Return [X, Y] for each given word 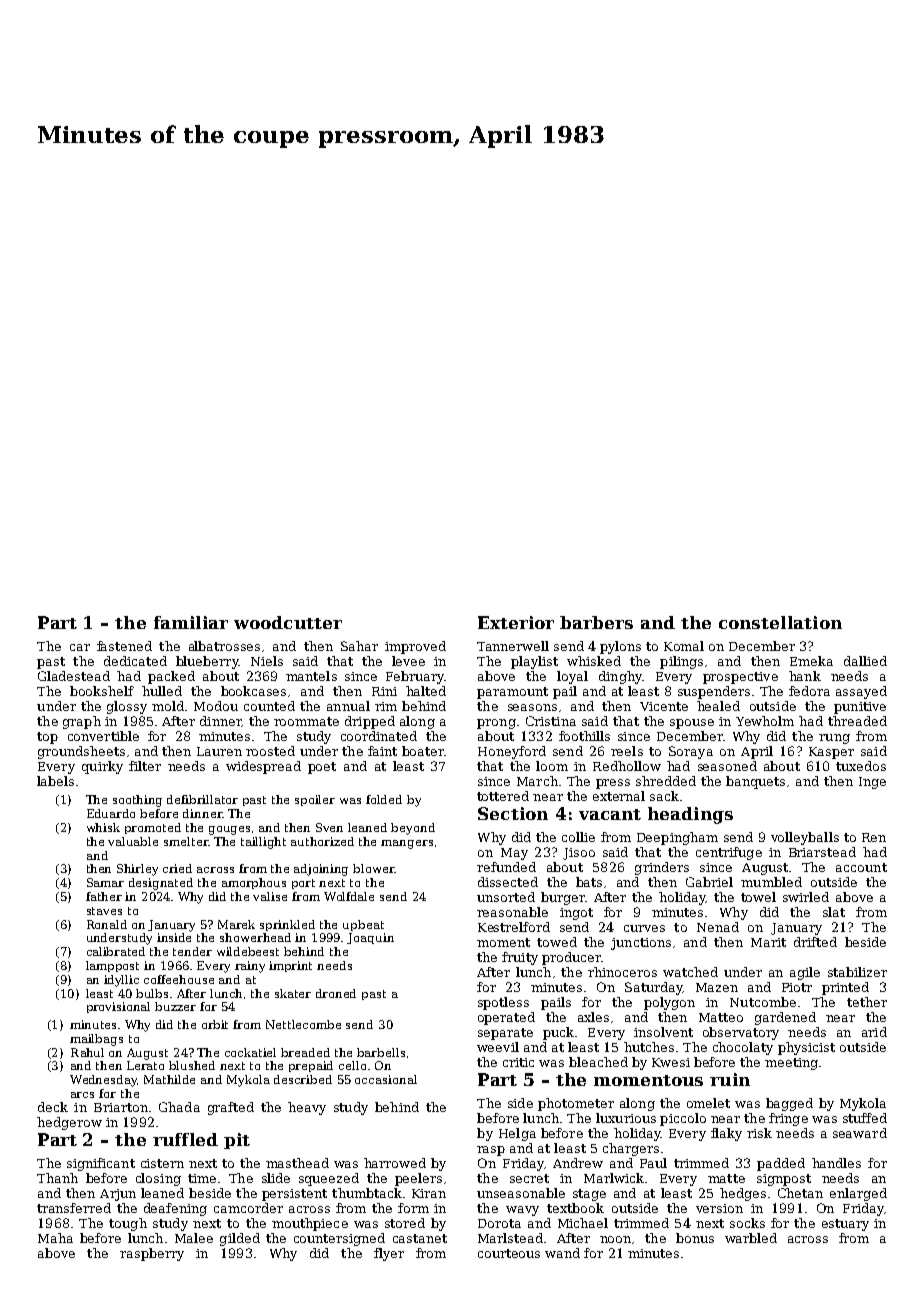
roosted [270, 751]
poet [322, 768]
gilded [240, 1239]
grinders [662, 868]
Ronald [107, 924]
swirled [806, 897]
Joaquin [370, 938]
